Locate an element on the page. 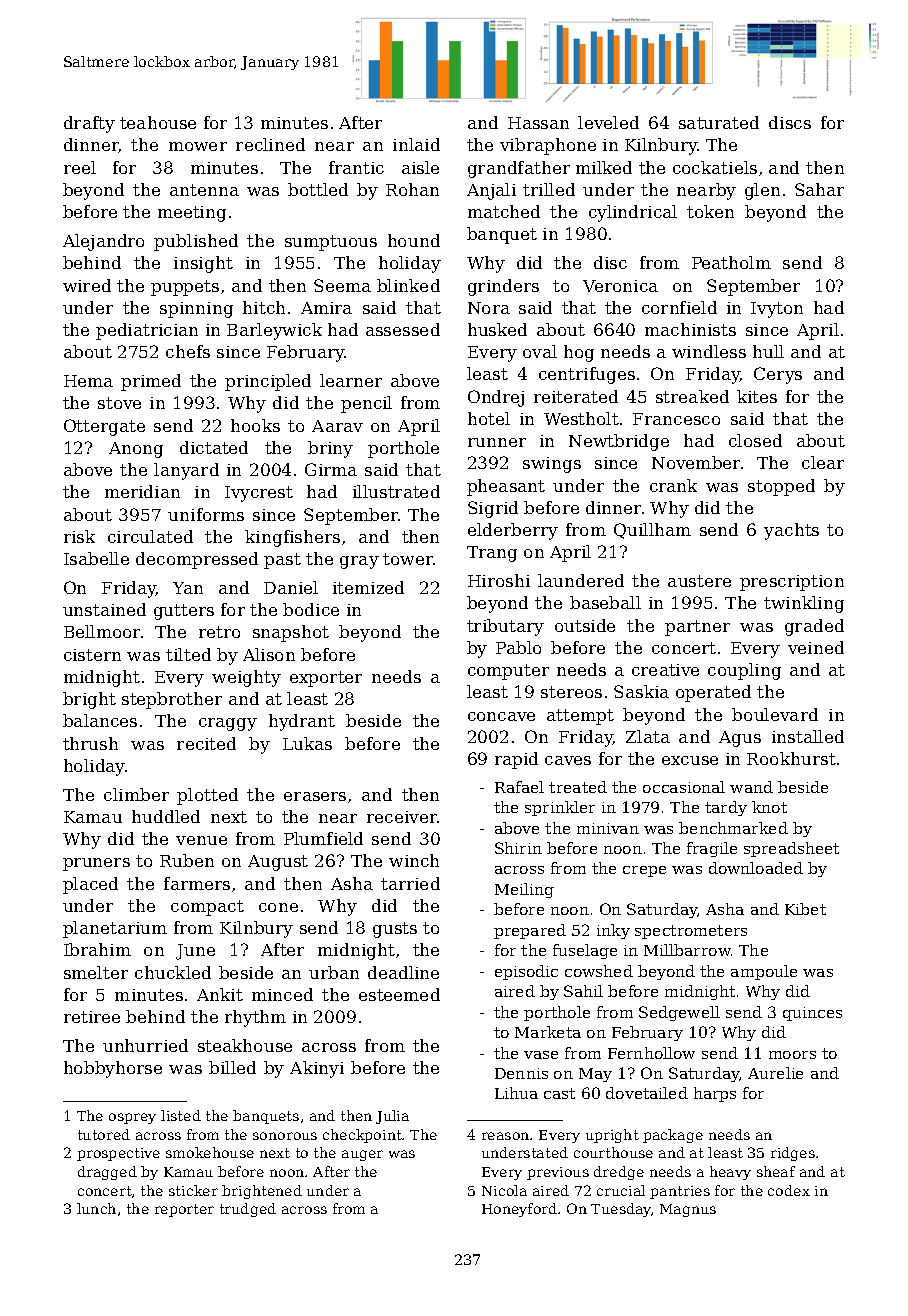 This document has height=1316, width=908. tutored is located at coordinates (104, 1134).
